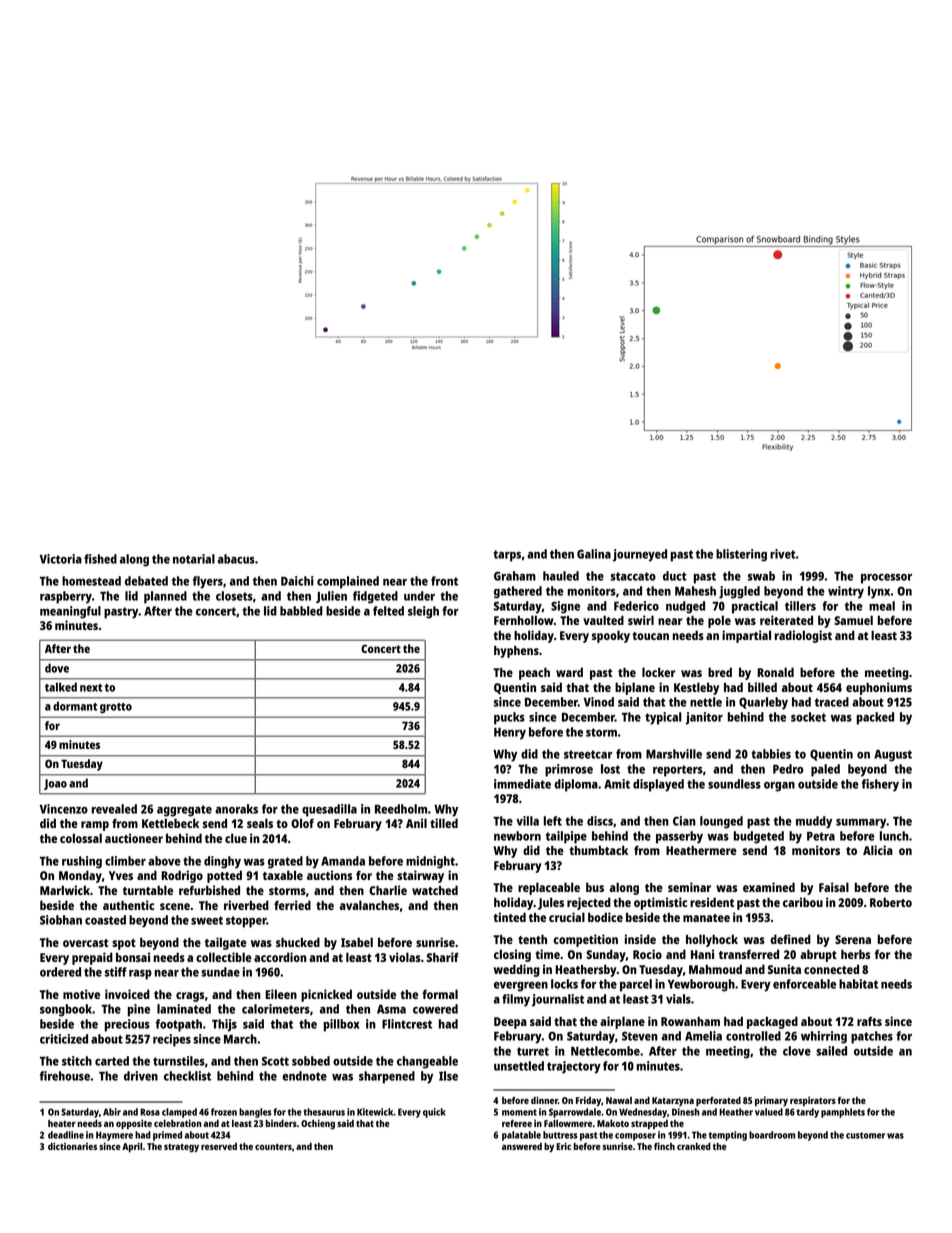 The height and width of the image is (1233, 952). What do you see at coordinates (507, 556) in the image?
I see `tarps` at bounding box center [507, 556].
